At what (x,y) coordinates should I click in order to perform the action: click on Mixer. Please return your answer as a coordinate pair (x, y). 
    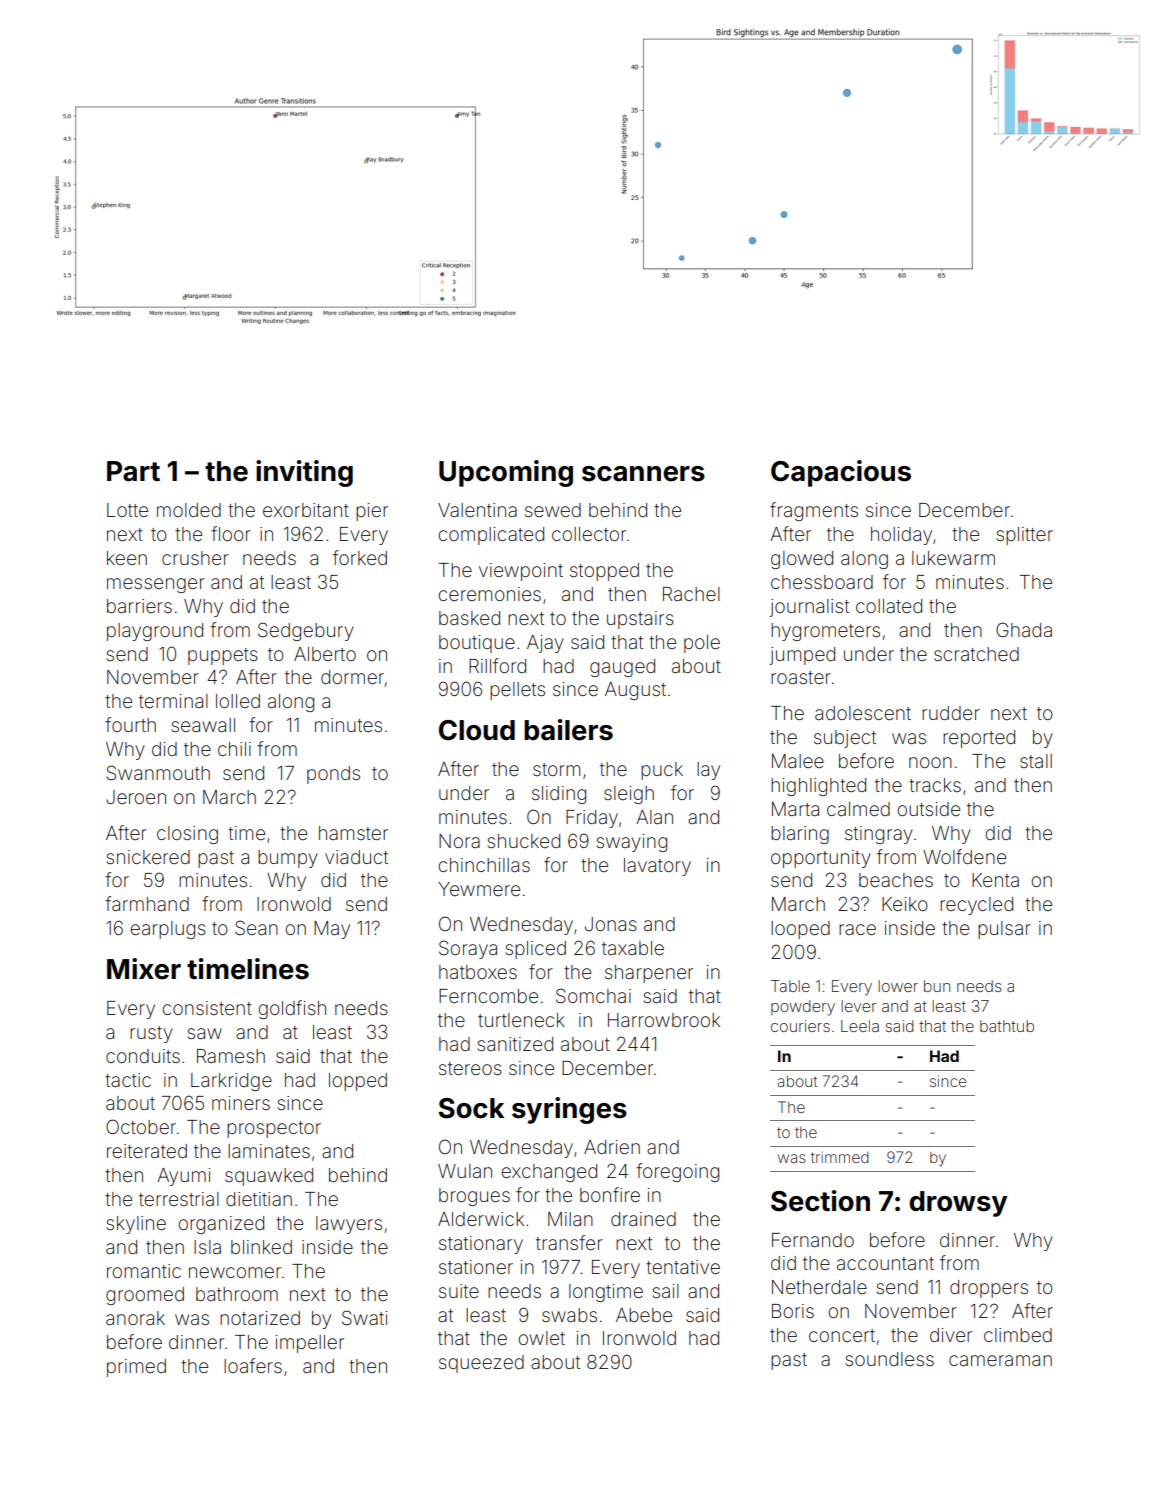
    Looking at the image, I should click on (144, 969).
